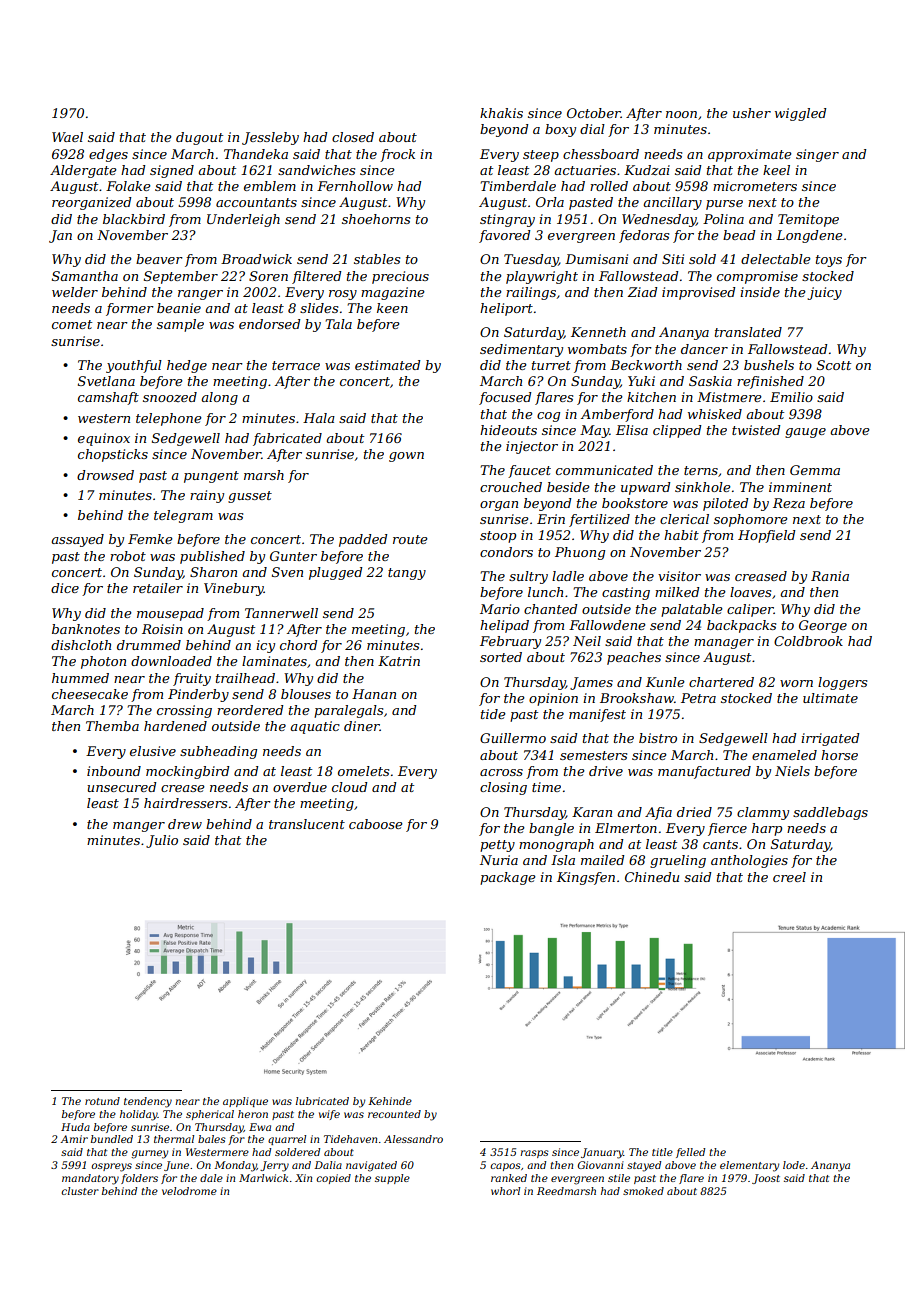  What do you see at coordinates (65, 588) in the document?
I see `dice` at bounding box center [65, 588].
